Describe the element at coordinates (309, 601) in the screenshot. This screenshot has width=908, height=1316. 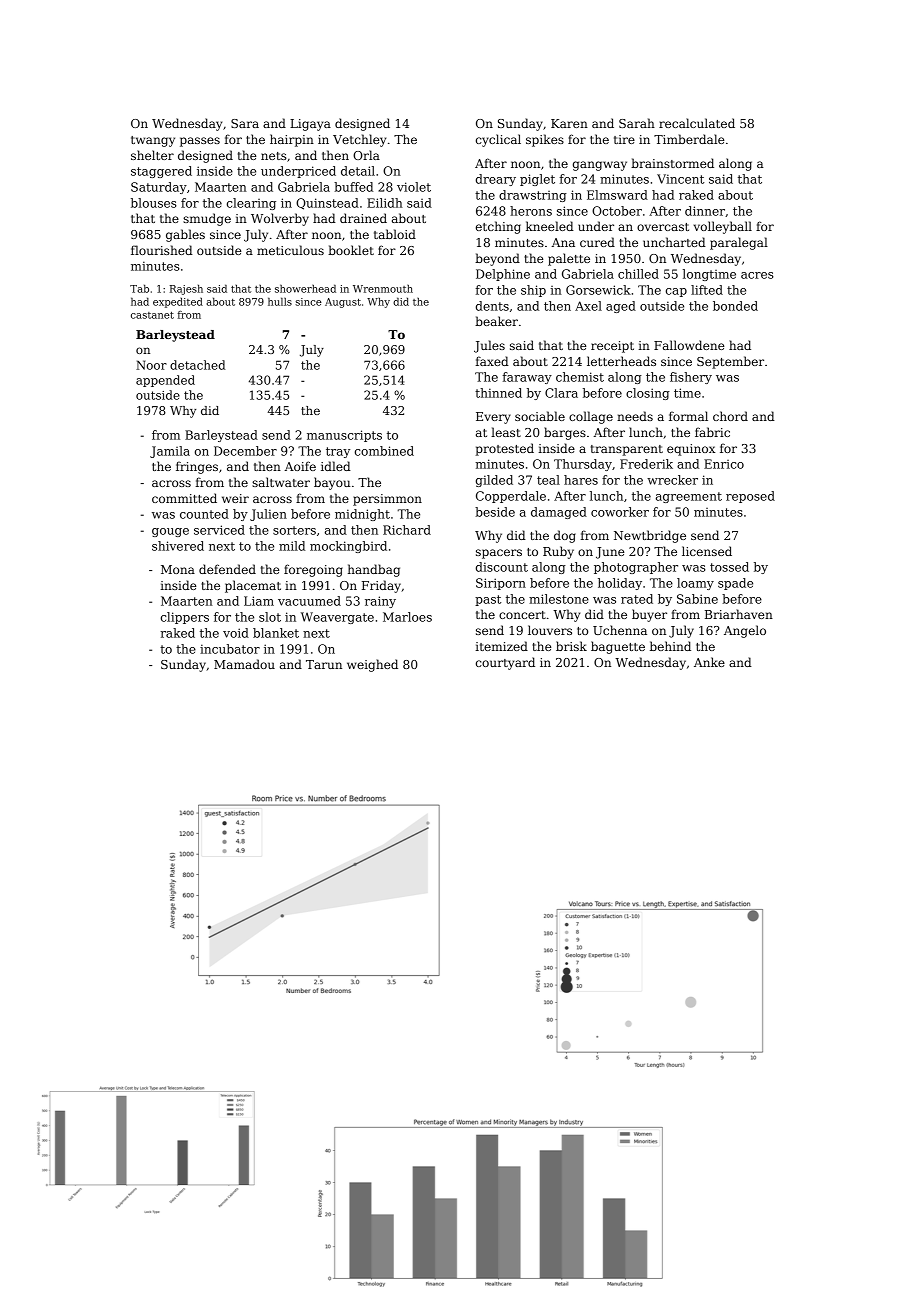
I see `vacuumed` at that location.
